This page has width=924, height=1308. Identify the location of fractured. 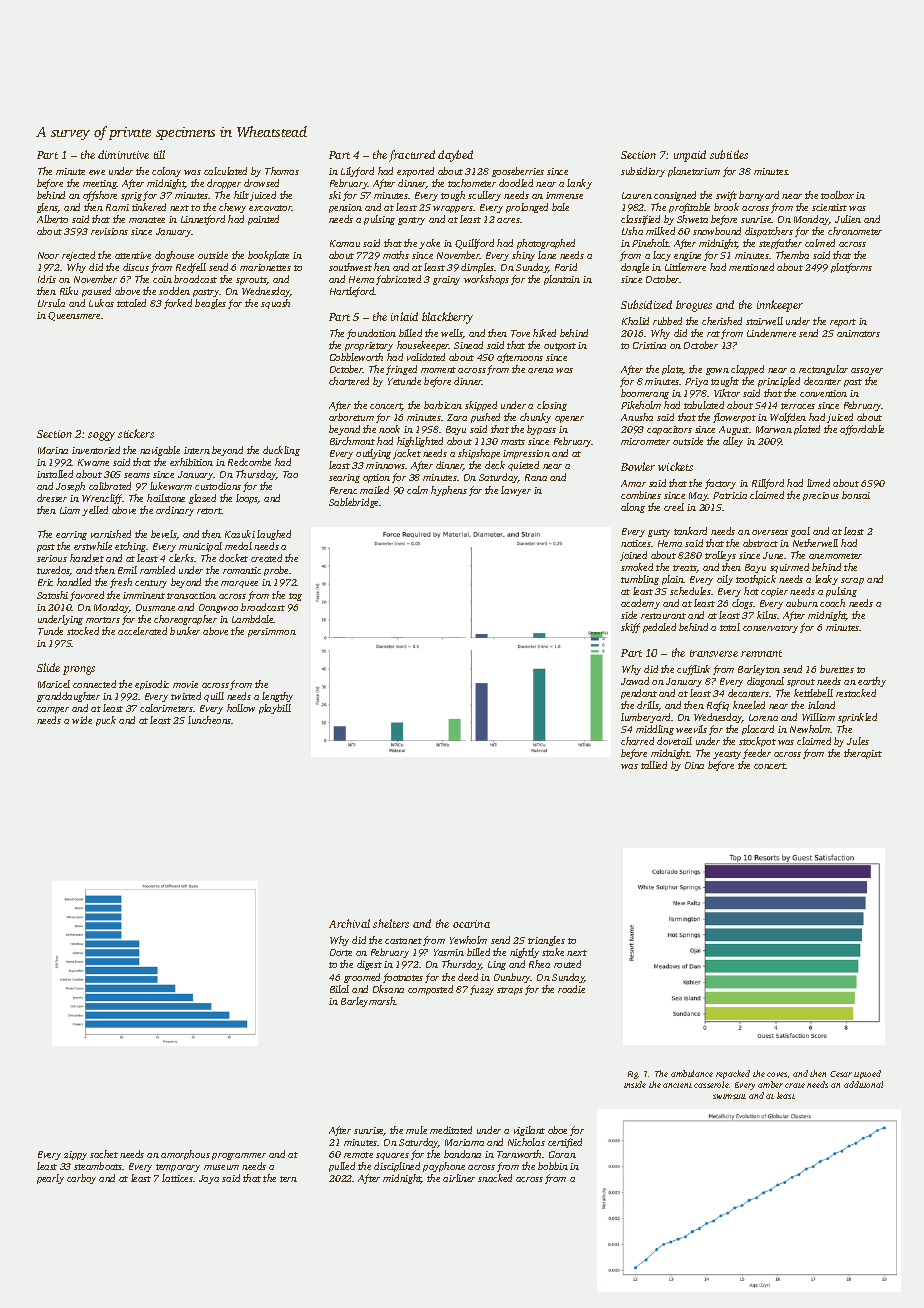
(412, 156).
